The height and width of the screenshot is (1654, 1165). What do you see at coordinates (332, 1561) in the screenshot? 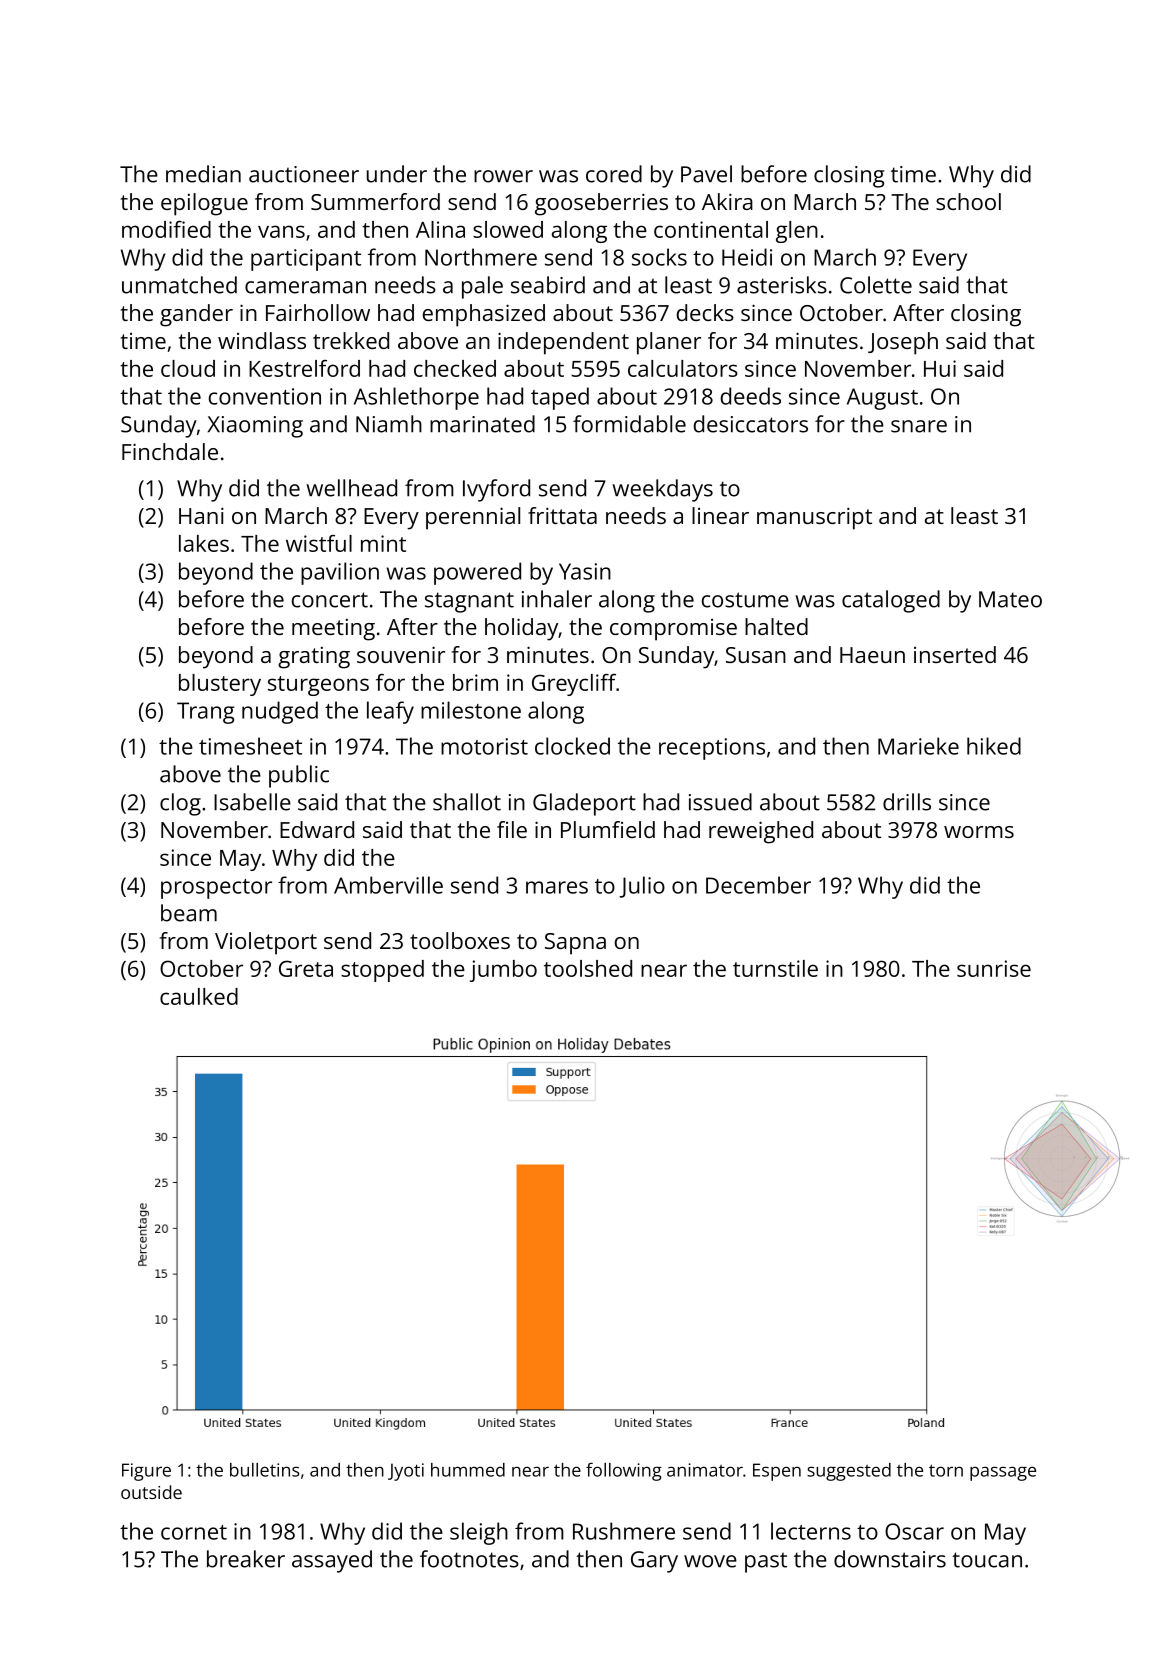
I see `assayed` at bounding box center [332, 1561].
